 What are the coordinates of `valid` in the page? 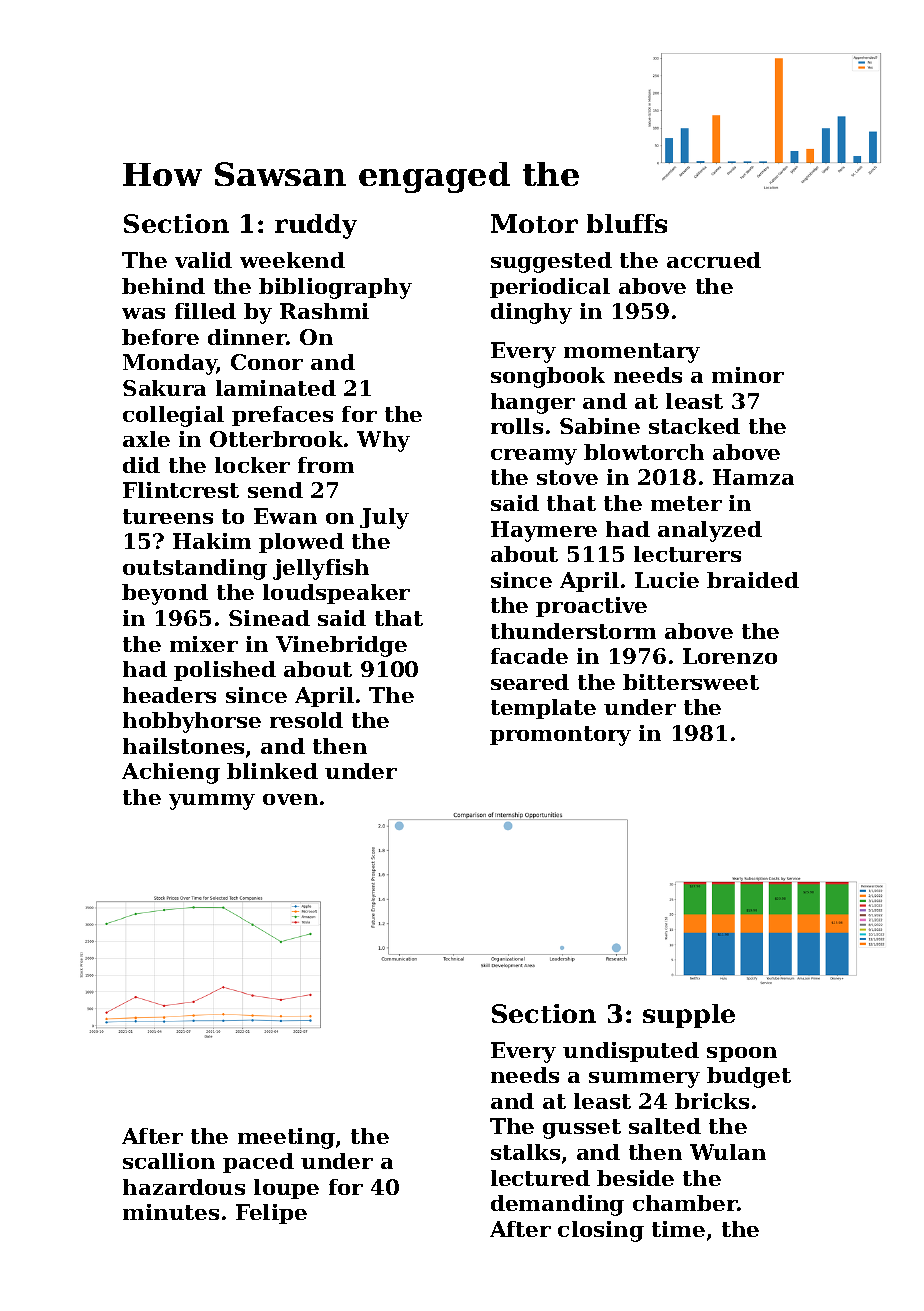 It's located at (203, 260).
